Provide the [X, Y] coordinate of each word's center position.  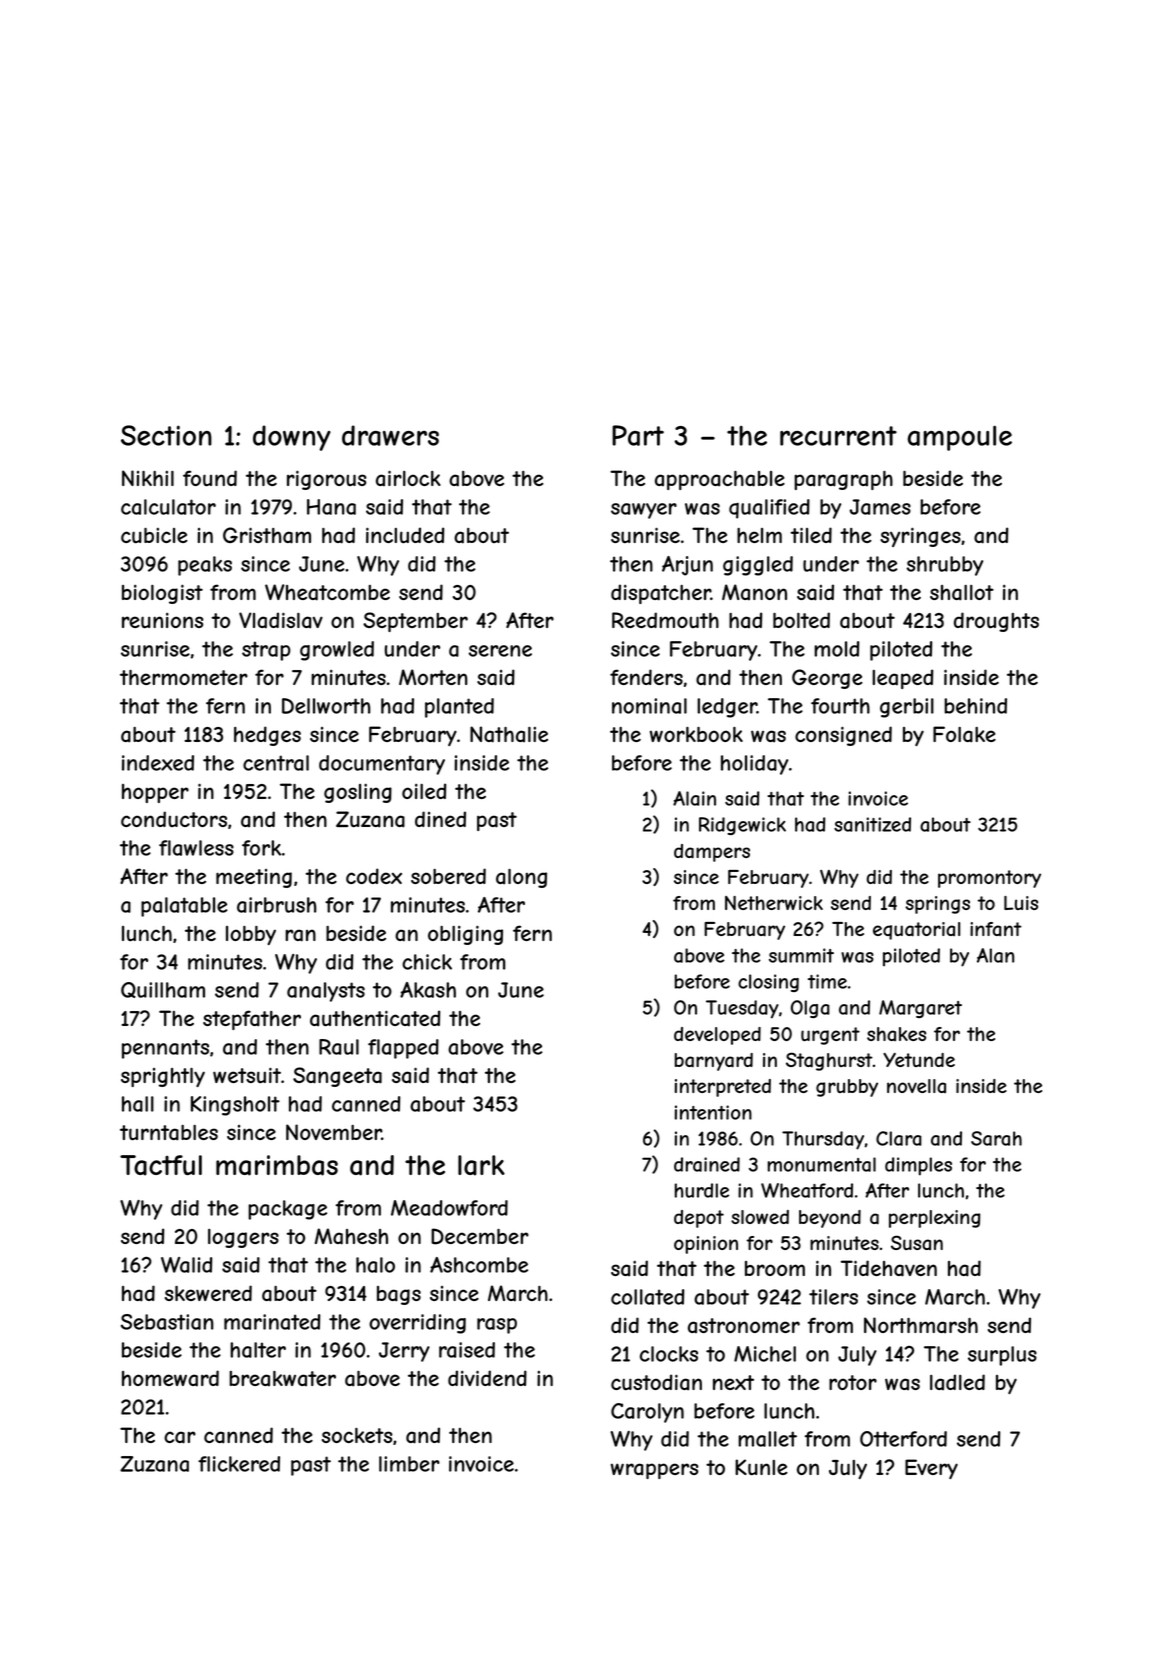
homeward [170, 1378]
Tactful [161, 1165]
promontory [989, 879]
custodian [656, 1382]
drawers [390, 435]
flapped [403, 1049]
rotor [853, 1382]
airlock [408, 478]
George [827, 679]
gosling [358, 793]
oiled [424, 791]
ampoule [960, 438]
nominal [649, 706]
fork [261, 848]
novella [916, 1086]
